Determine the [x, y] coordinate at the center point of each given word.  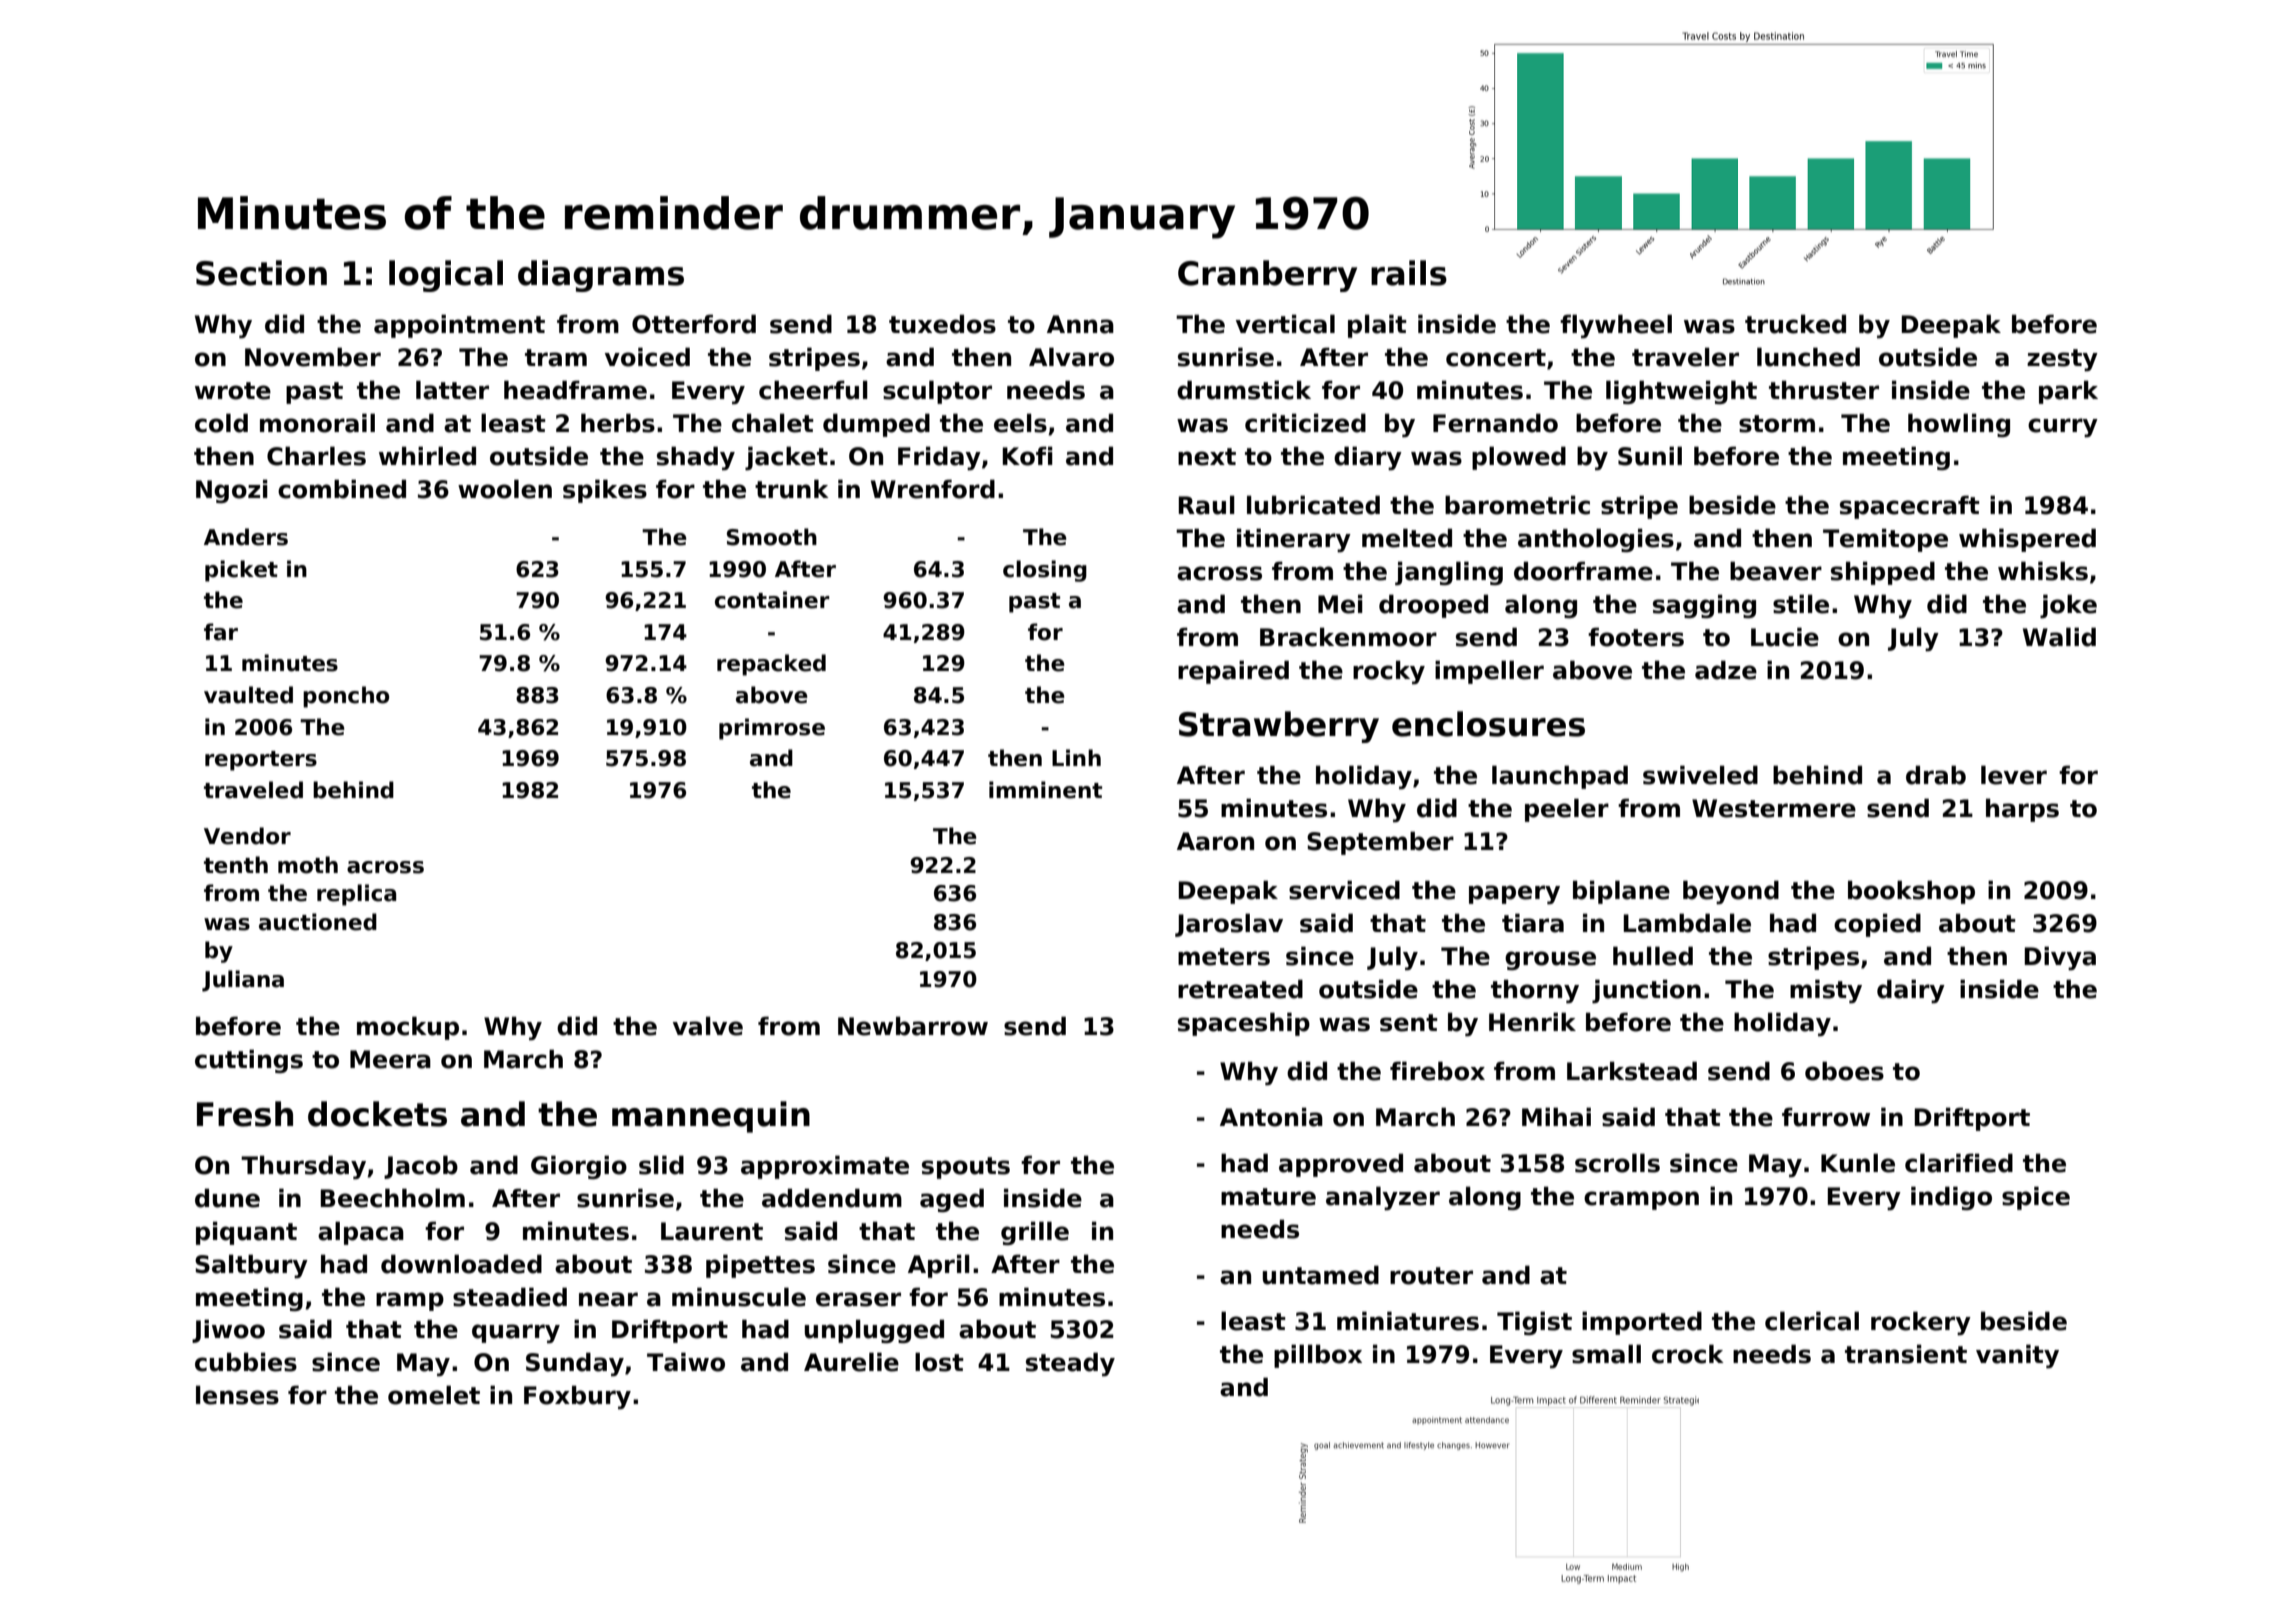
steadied [510, 1297]
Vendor [247, 836]
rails [1409, 273]
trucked [1795, 324]
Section [261, 273]
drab [1936, 775]
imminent [1045, 790]
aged [952, 1200]
